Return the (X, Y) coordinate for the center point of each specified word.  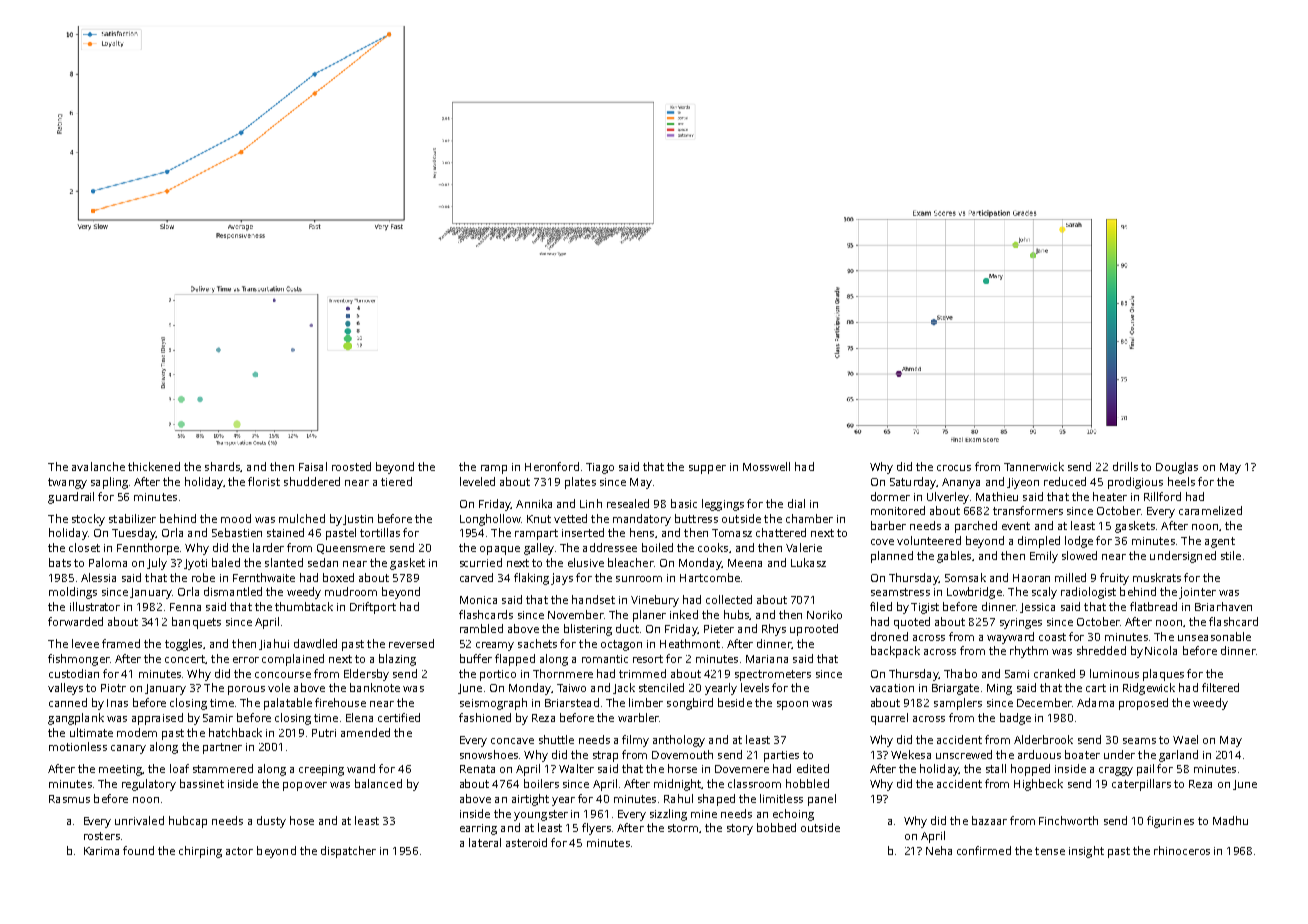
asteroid (526, 842)
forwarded (75, 621)
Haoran (1031, 578)
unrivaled (139, 820)
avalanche (98, 466)
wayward (1010, 638)
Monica (478, 600)
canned (68, 702)
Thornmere (563, 673)
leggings (723, 505)
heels (1181, 481)
